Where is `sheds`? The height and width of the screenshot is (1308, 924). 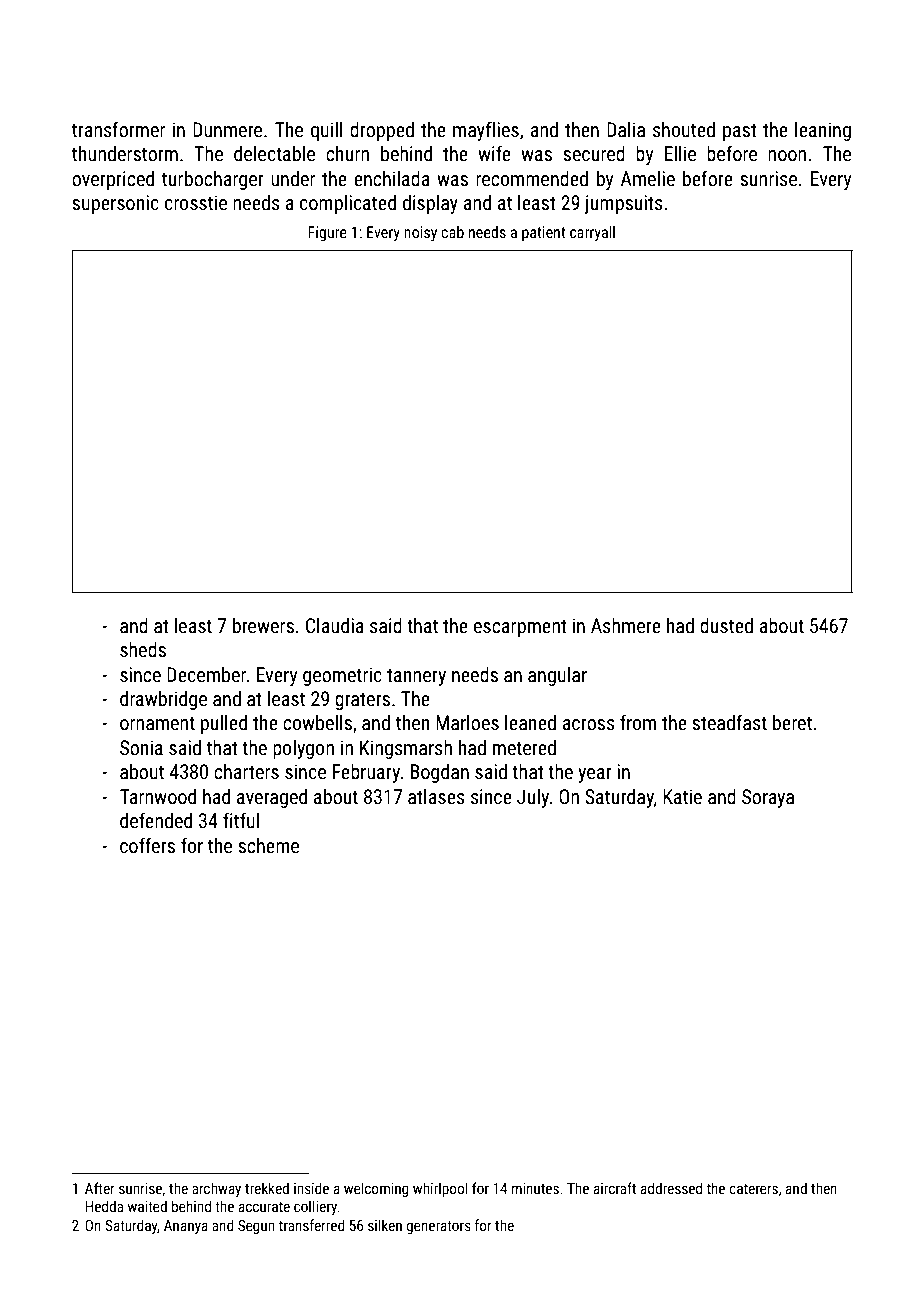 sheds is located at coordinates (143, 649).
